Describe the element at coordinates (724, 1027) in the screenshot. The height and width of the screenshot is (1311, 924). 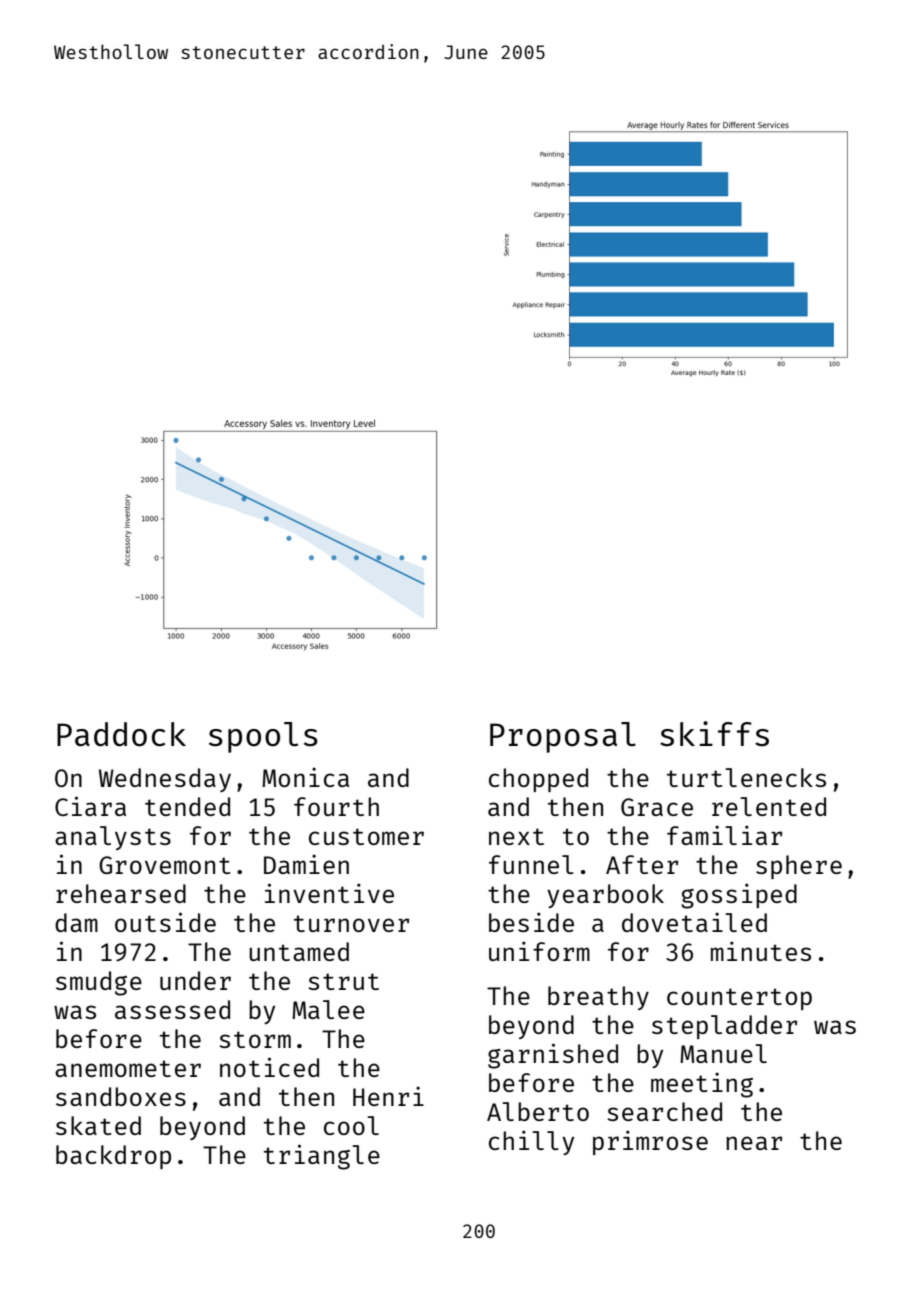
I see `stepladder` at that location.
